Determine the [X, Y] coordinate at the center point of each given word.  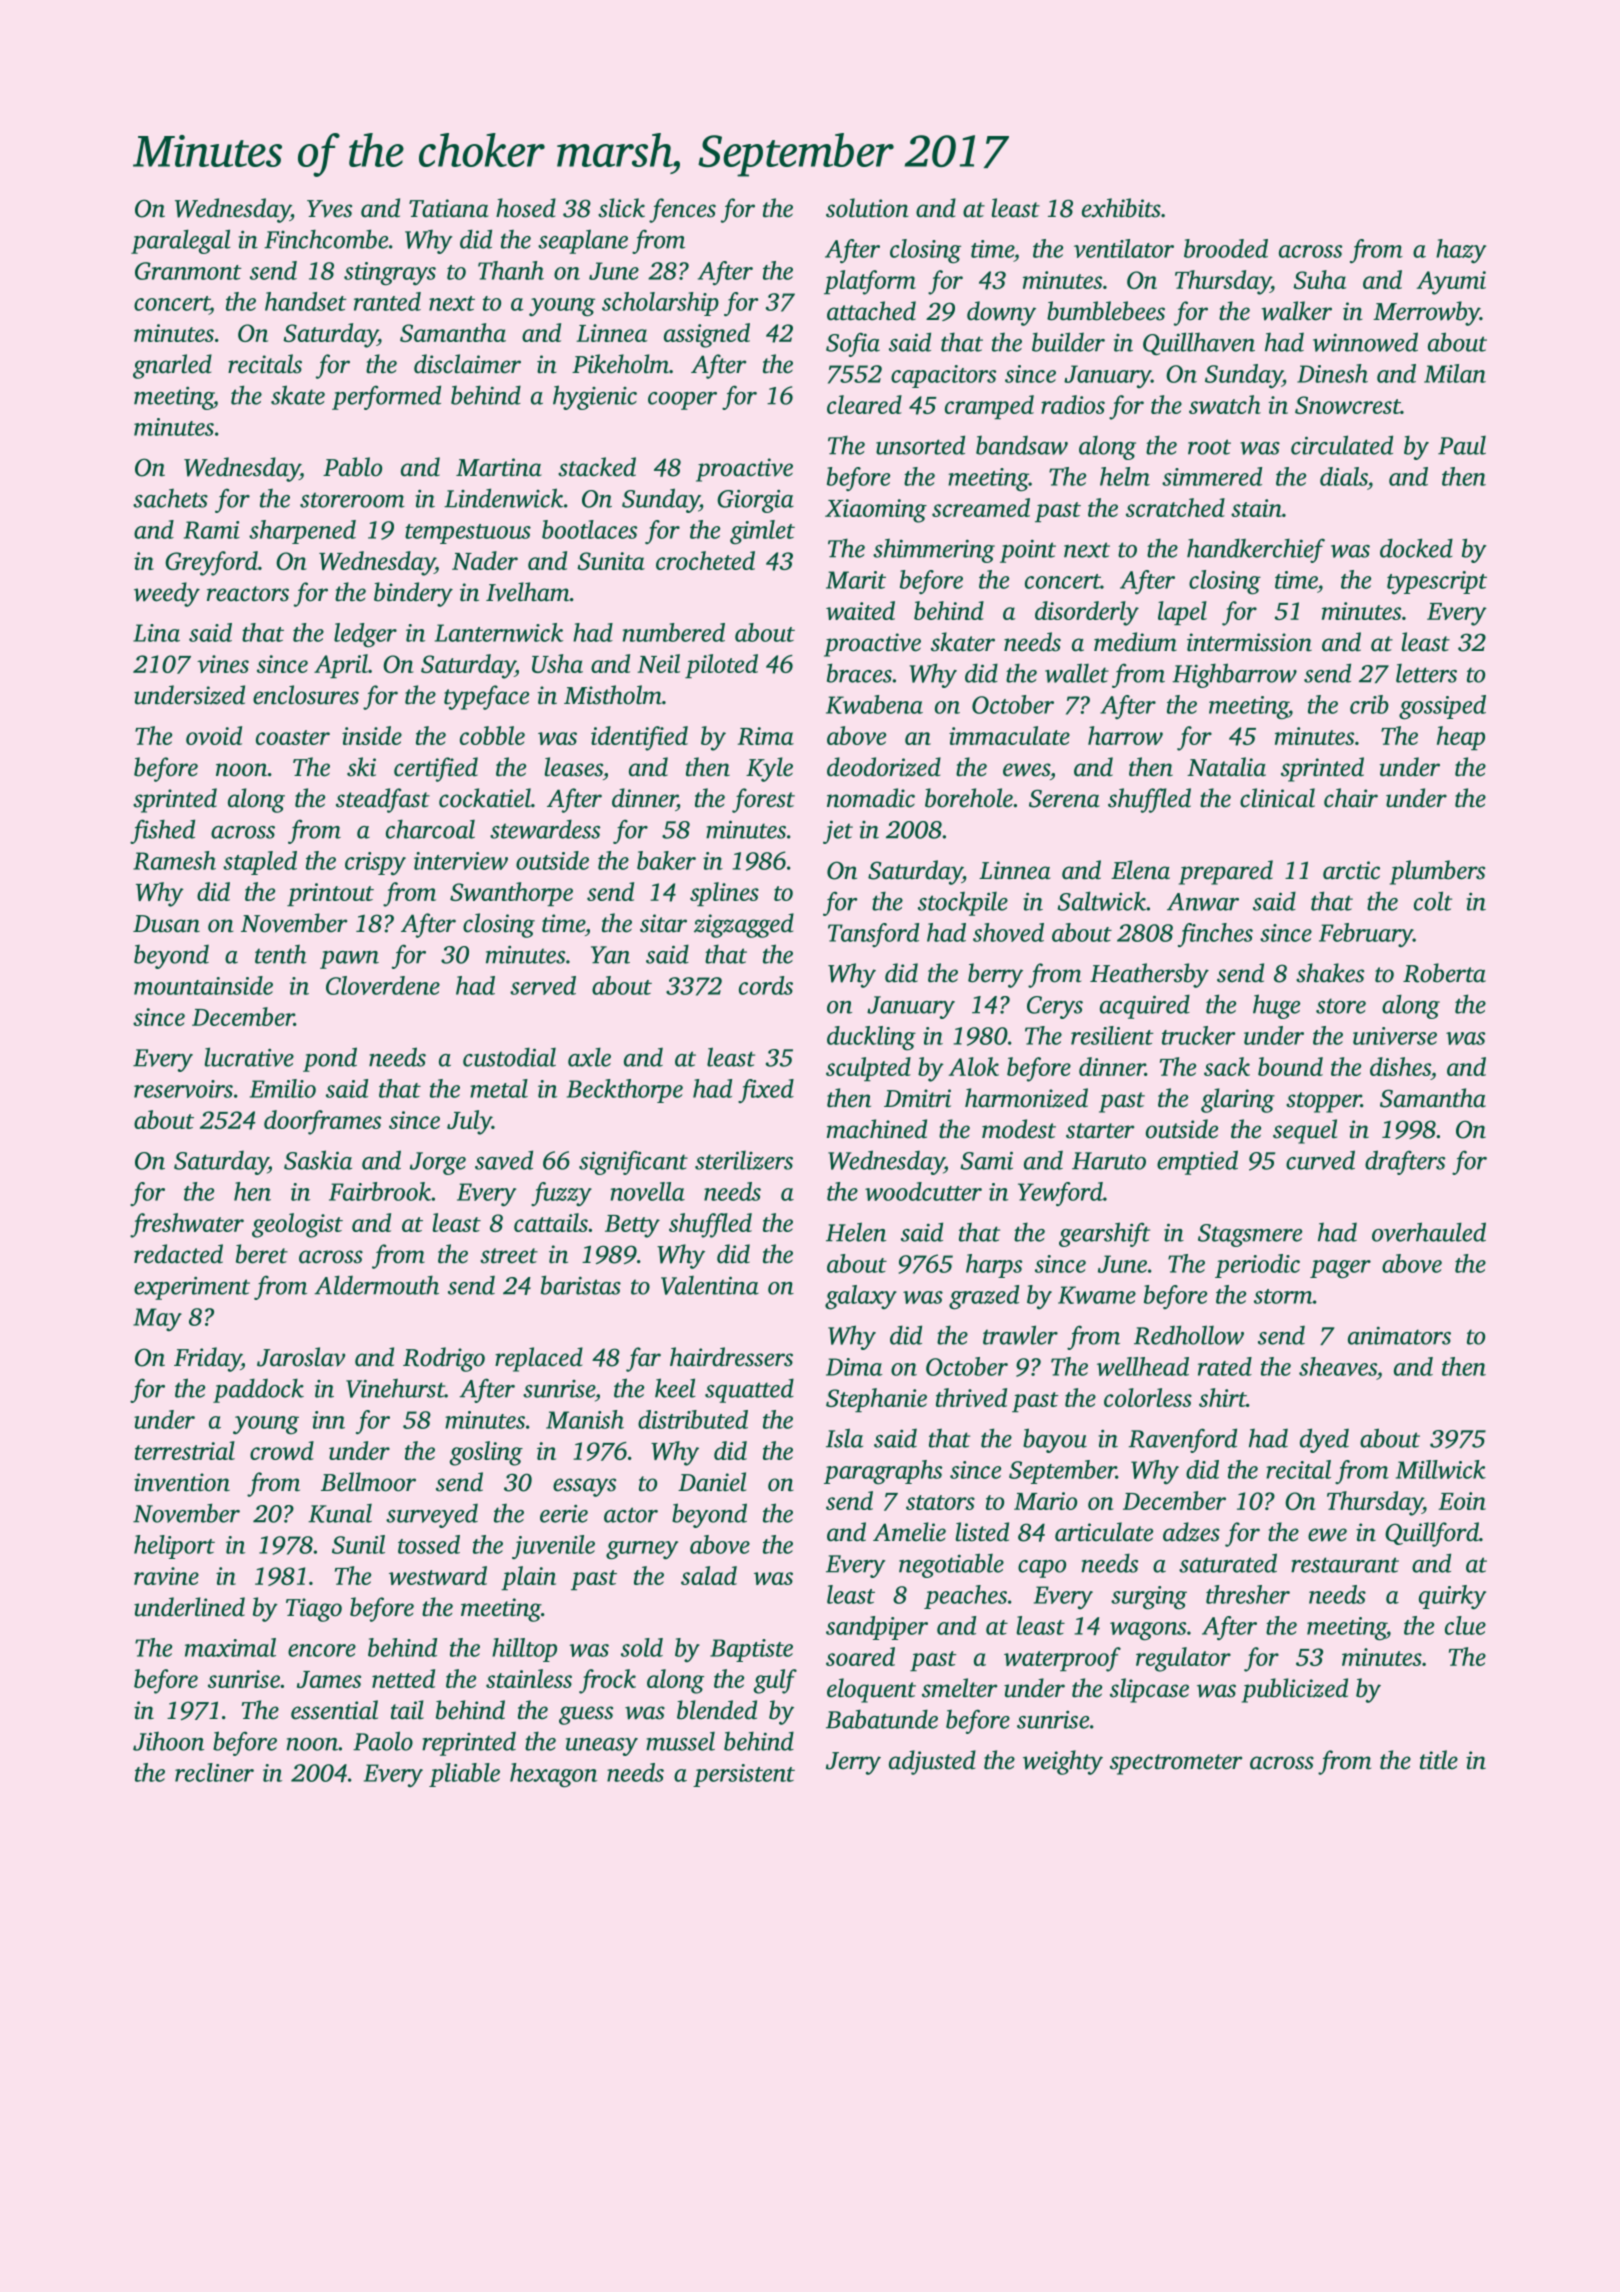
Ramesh [174, 860]
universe [1395, 1036]
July [469, 1122]
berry [995, 975]
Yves [329, 209]
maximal [230, 1647]
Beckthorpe [625, 1091]
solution [867, 208]
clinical [1277, 798]
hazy [1461, 251]
